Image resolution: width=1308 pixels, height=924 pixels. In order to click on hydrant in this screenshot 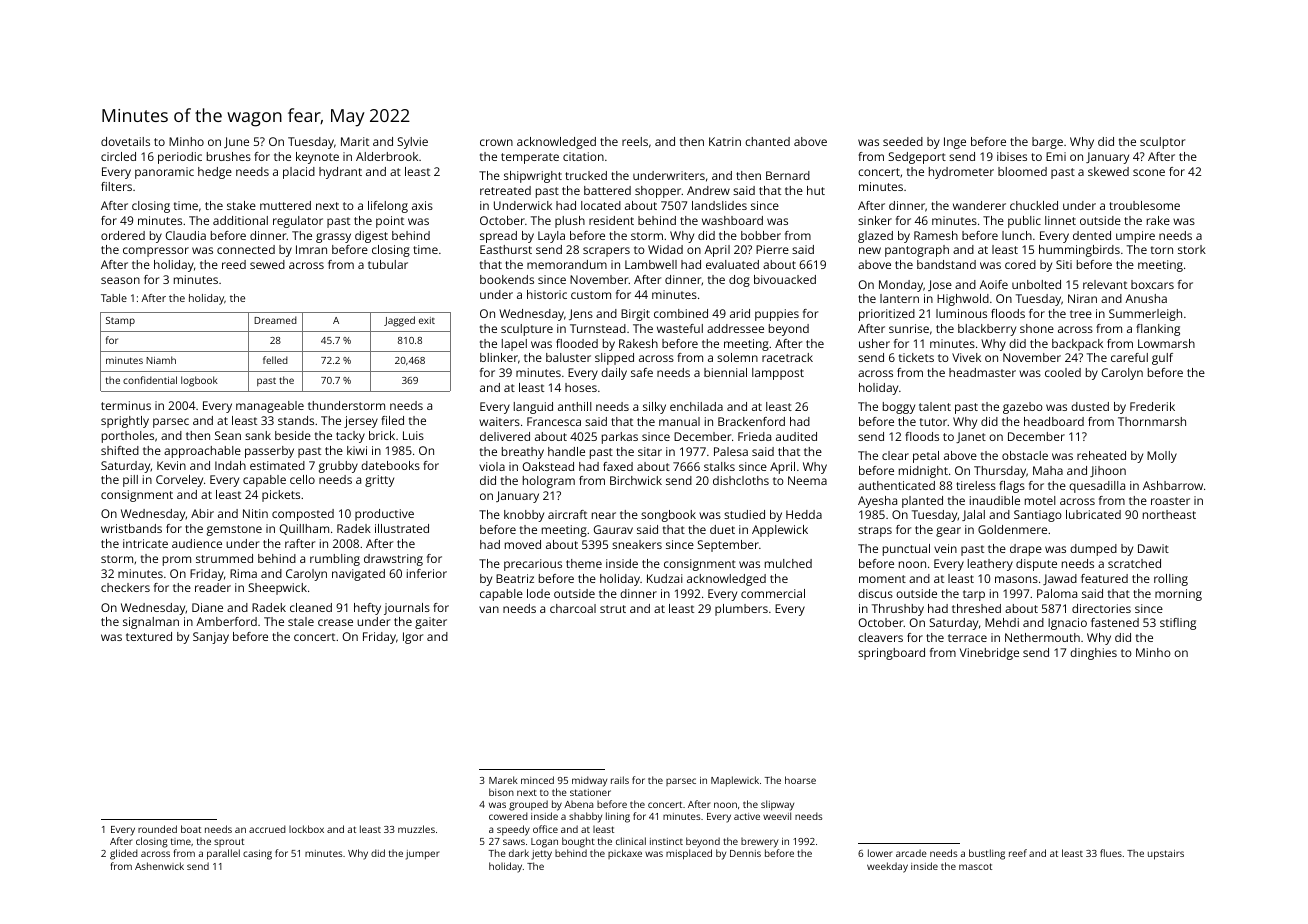, I will do `click(340, 173)`.
